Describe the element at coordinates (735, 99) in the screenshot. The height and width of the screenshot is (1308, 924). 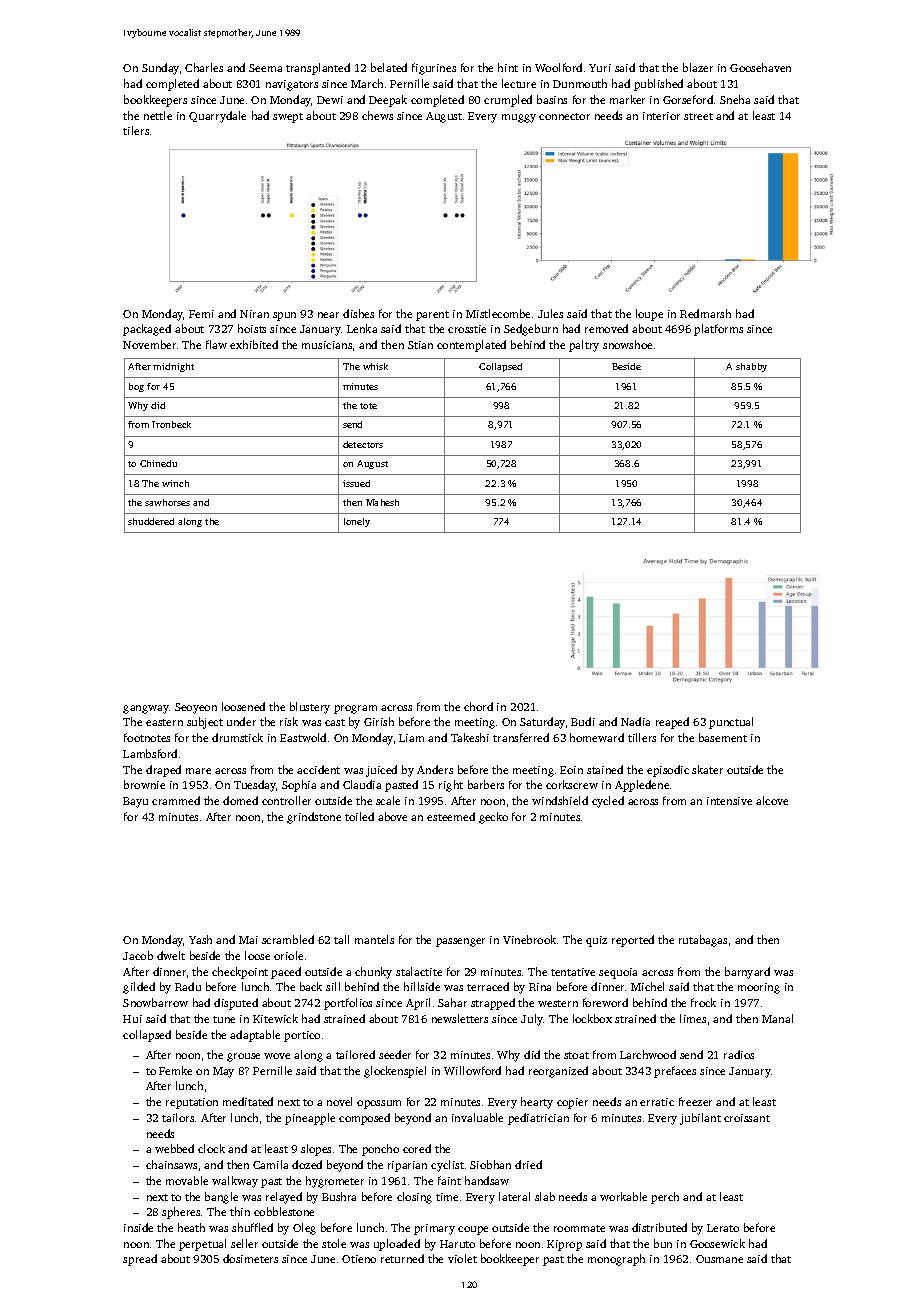
I see `Sneha` at that location.
